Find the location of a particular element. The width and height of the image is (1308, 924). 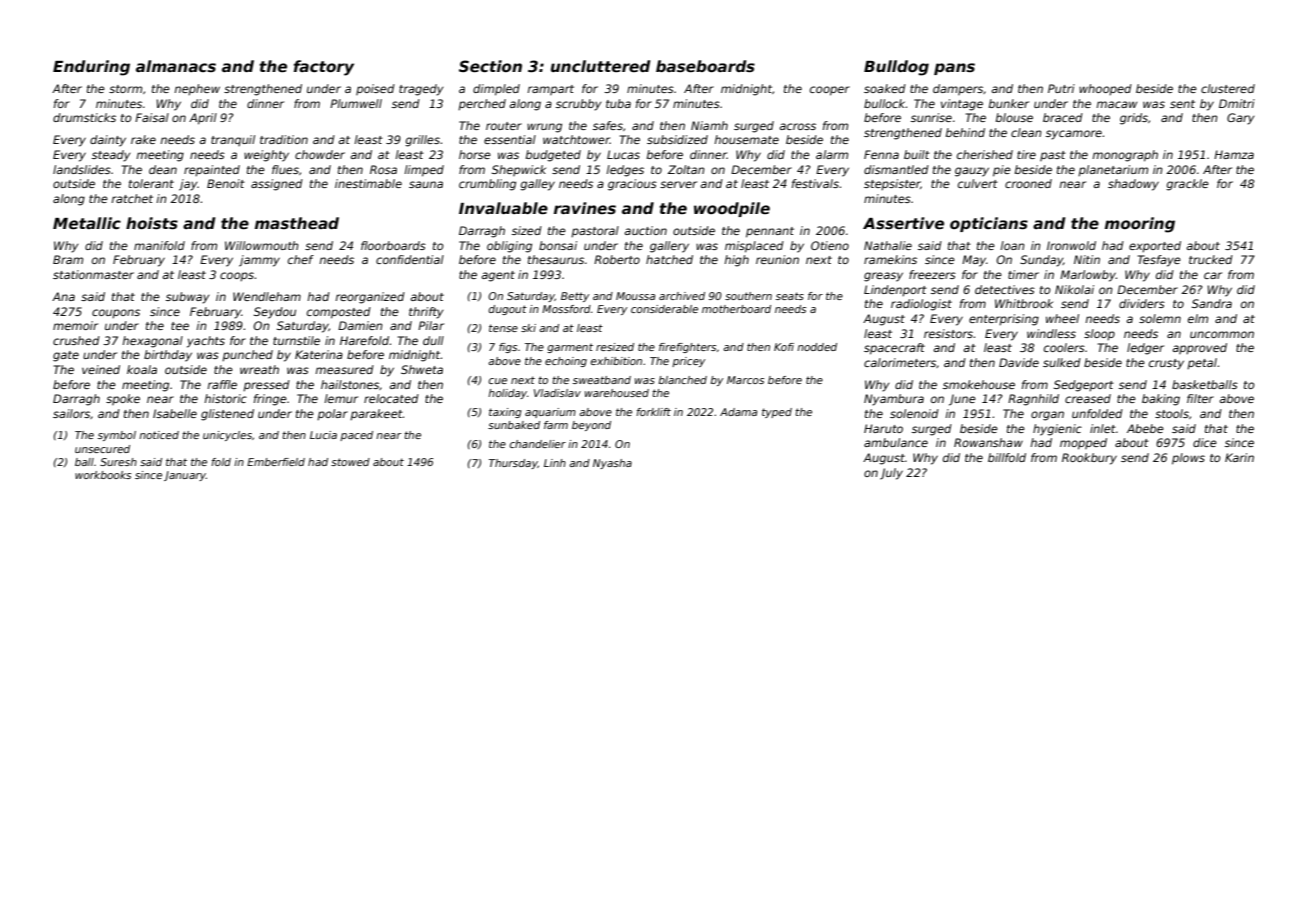

Putri is located at coordinates (1061, 88).
